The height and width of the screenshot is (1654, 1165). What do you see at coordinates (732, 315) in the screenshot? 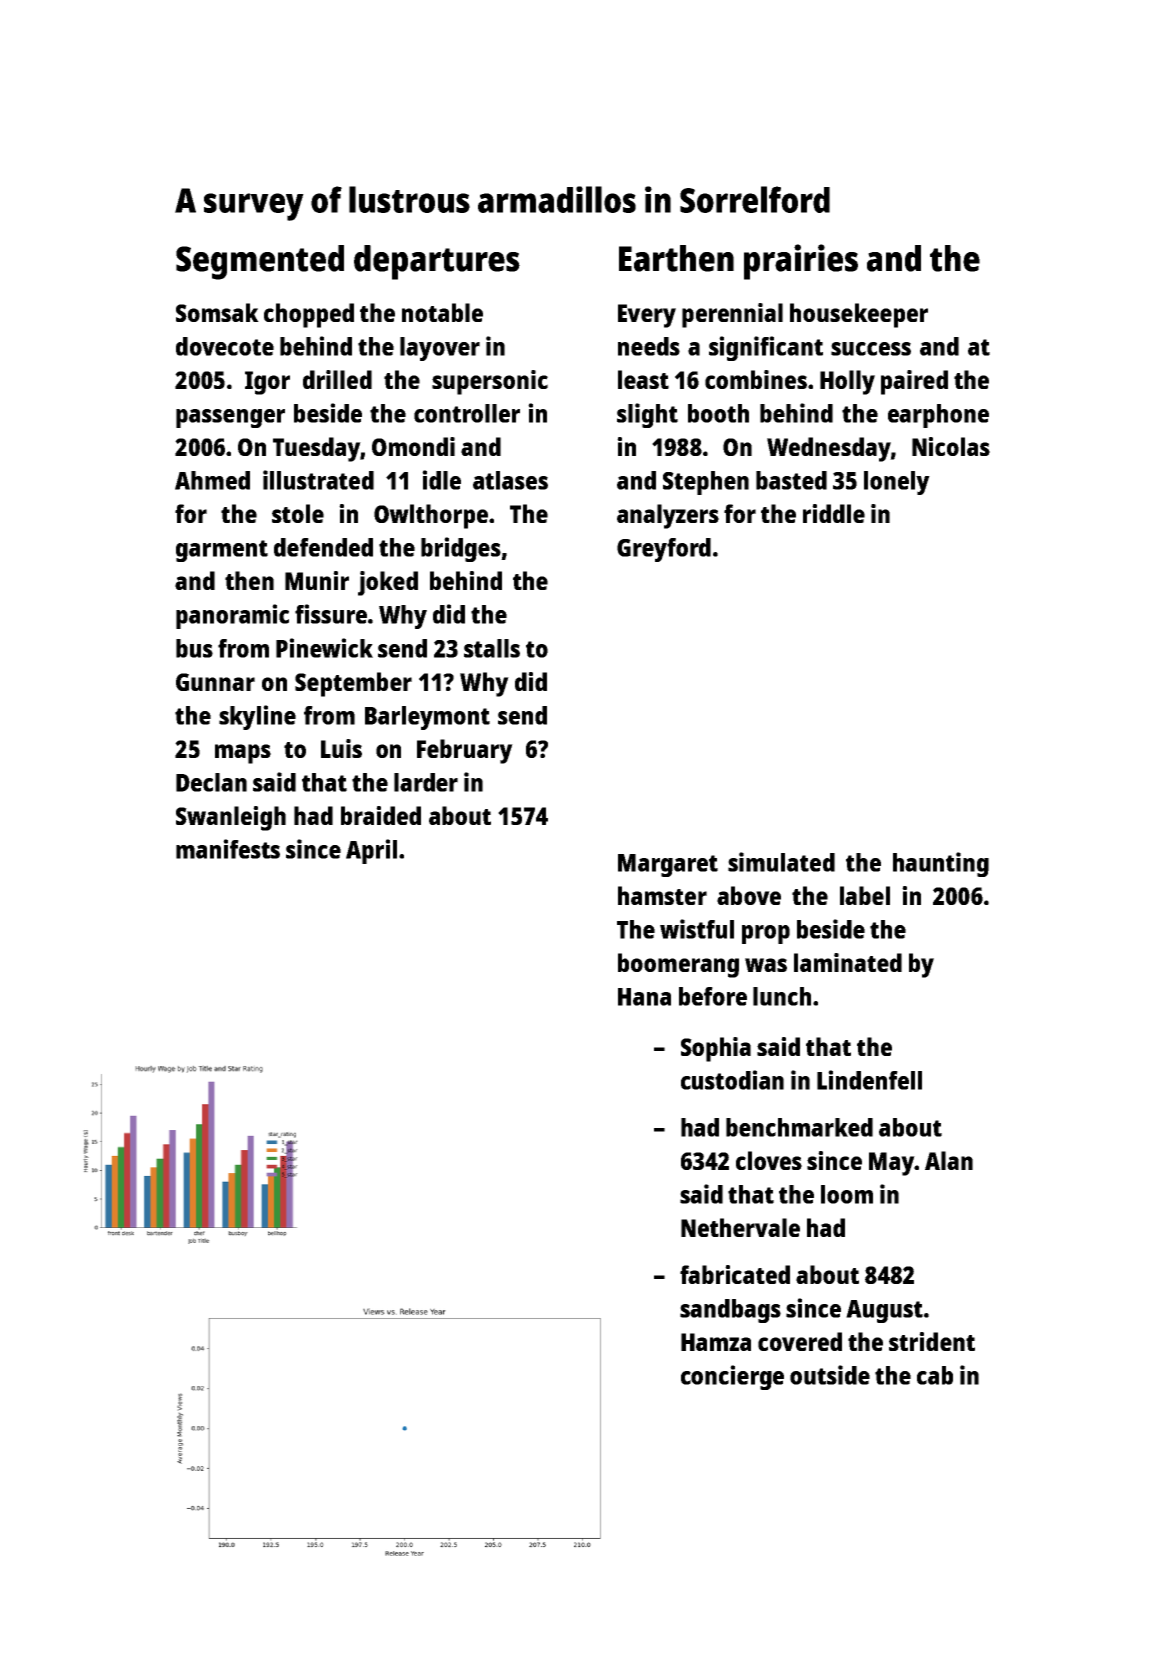
I see `perennial` at bounding box center [732, 315].
